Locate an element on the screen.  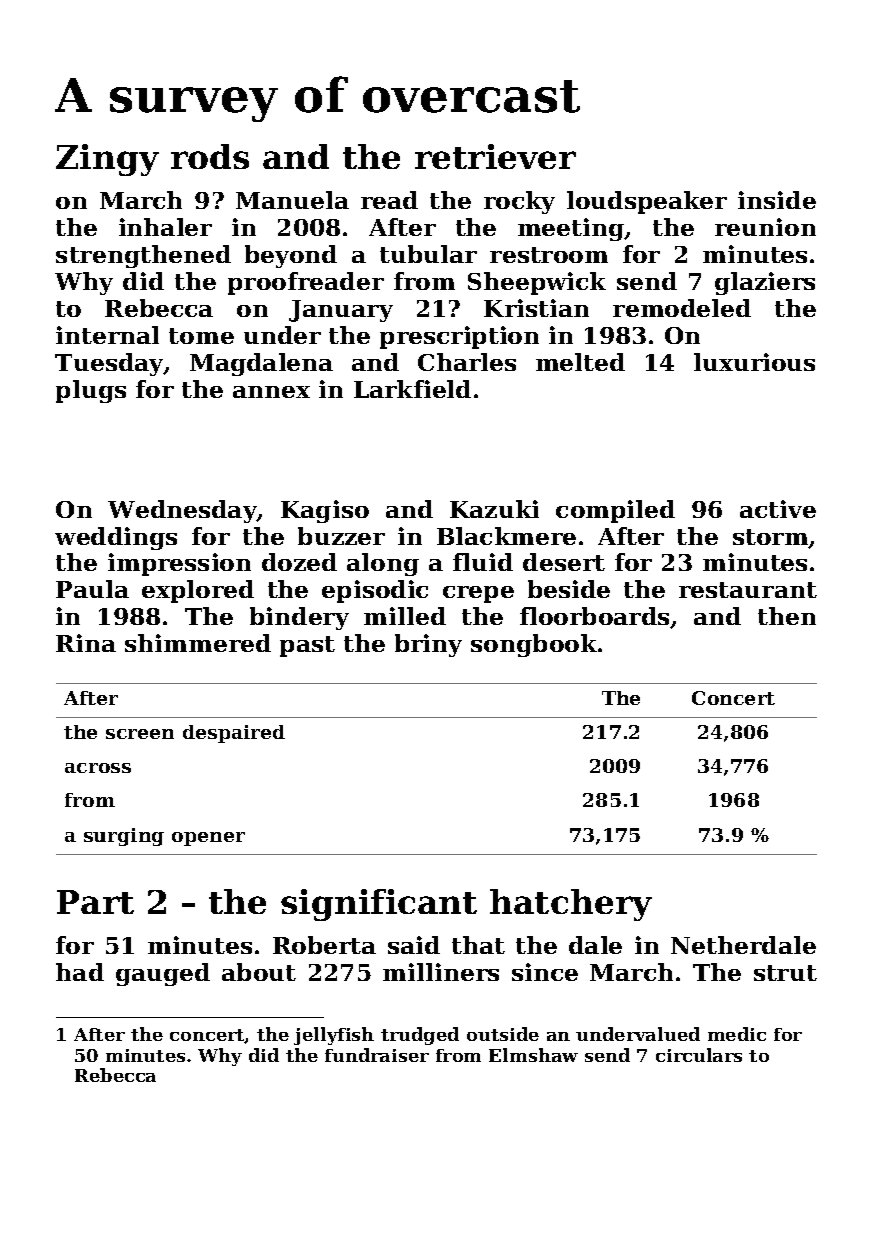
compiled is located at coordinates (615, 511).
